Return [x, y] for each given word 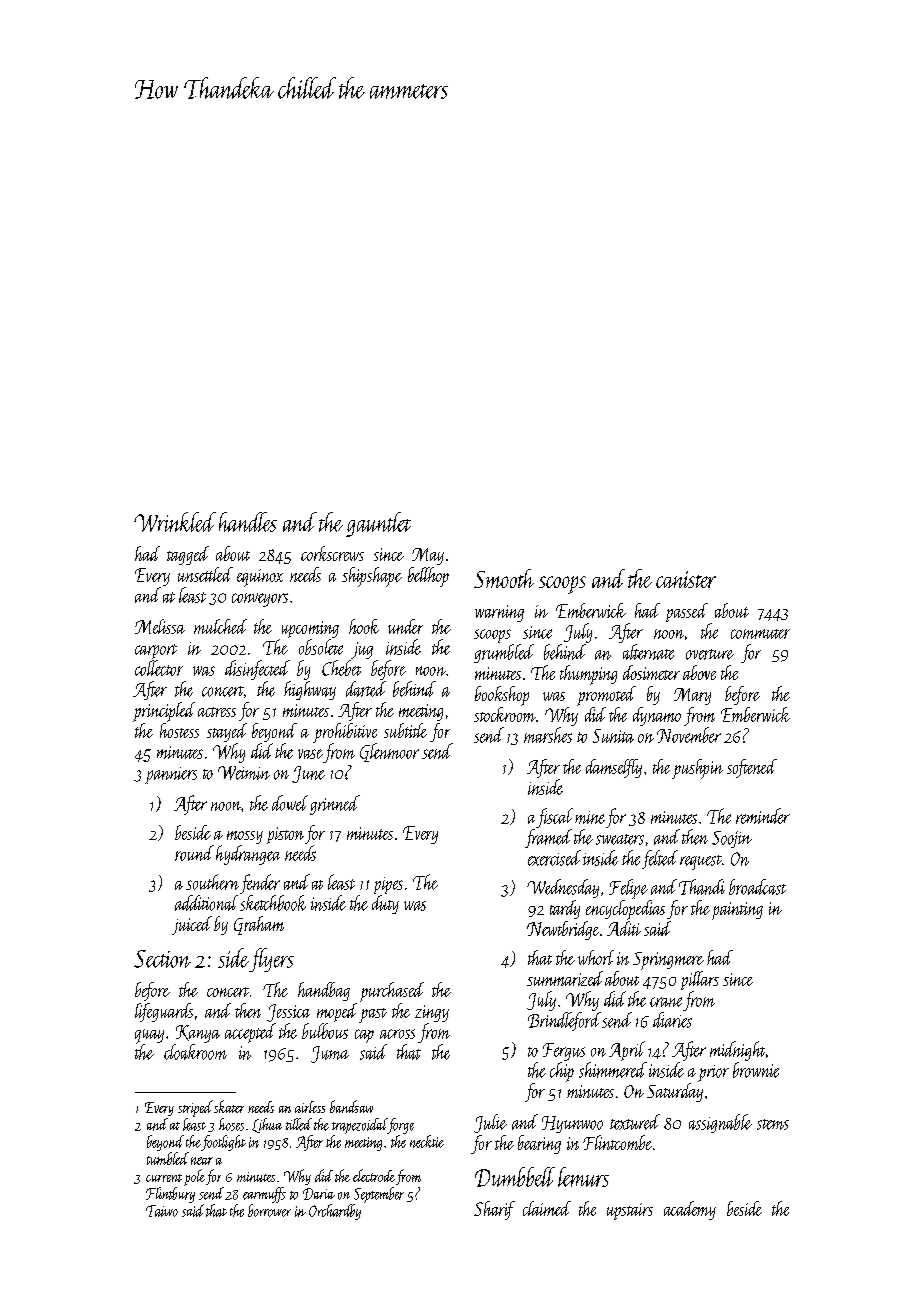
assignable [720, 1123]
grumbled [504, 653]
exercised [554, 858]
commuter [760, 634]
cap [364, 1036]
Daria [319, 1194]
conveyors [260, 600]
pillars [700, 980]
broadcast [757, 887]
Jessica [288, 1013]
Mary [692, 696]
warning [499, 613]
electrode [374, 1175]
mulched [220, 626]
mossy [245, 837]
